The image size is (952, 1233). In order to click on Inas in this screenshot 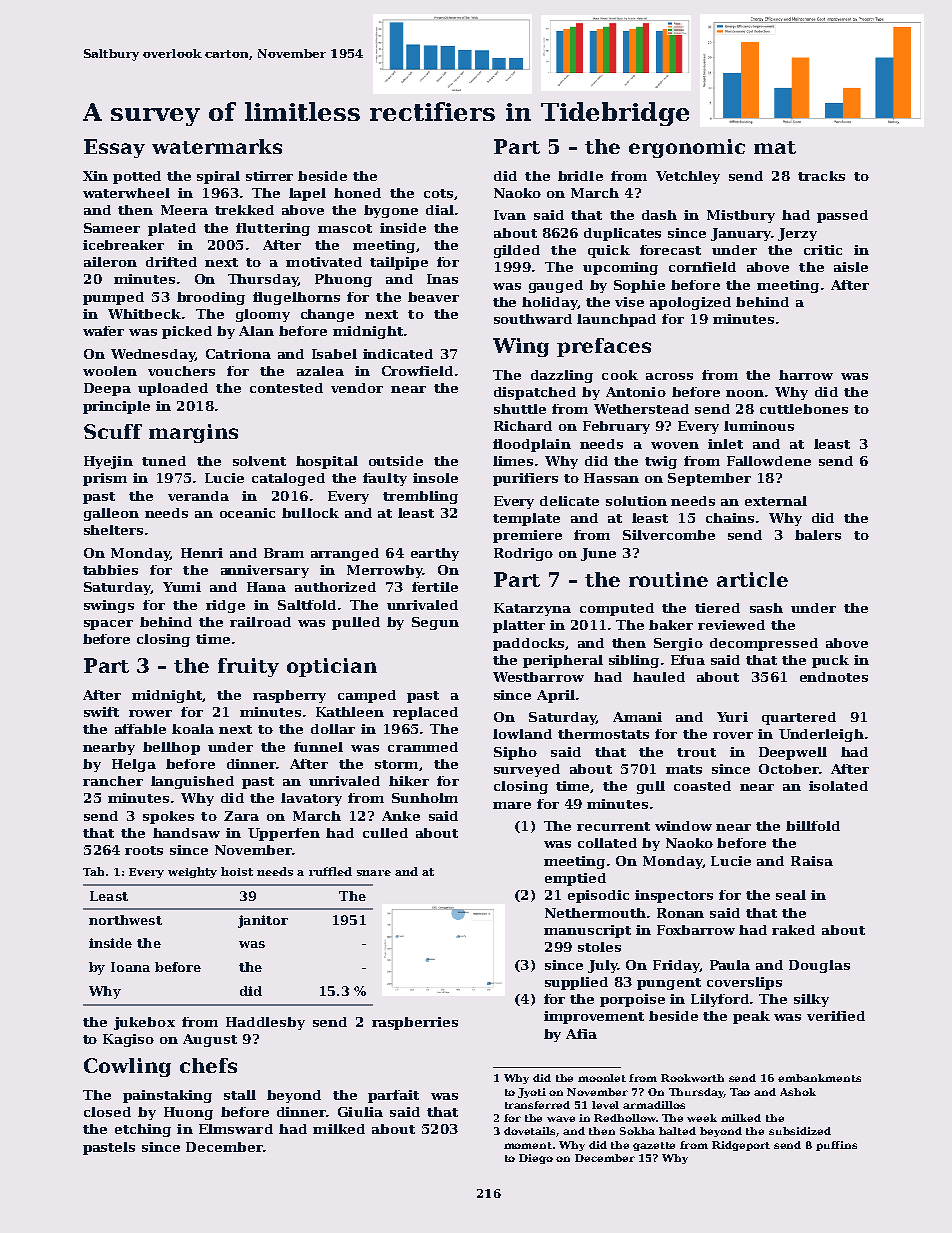, I will do `click(442, 279)`.
